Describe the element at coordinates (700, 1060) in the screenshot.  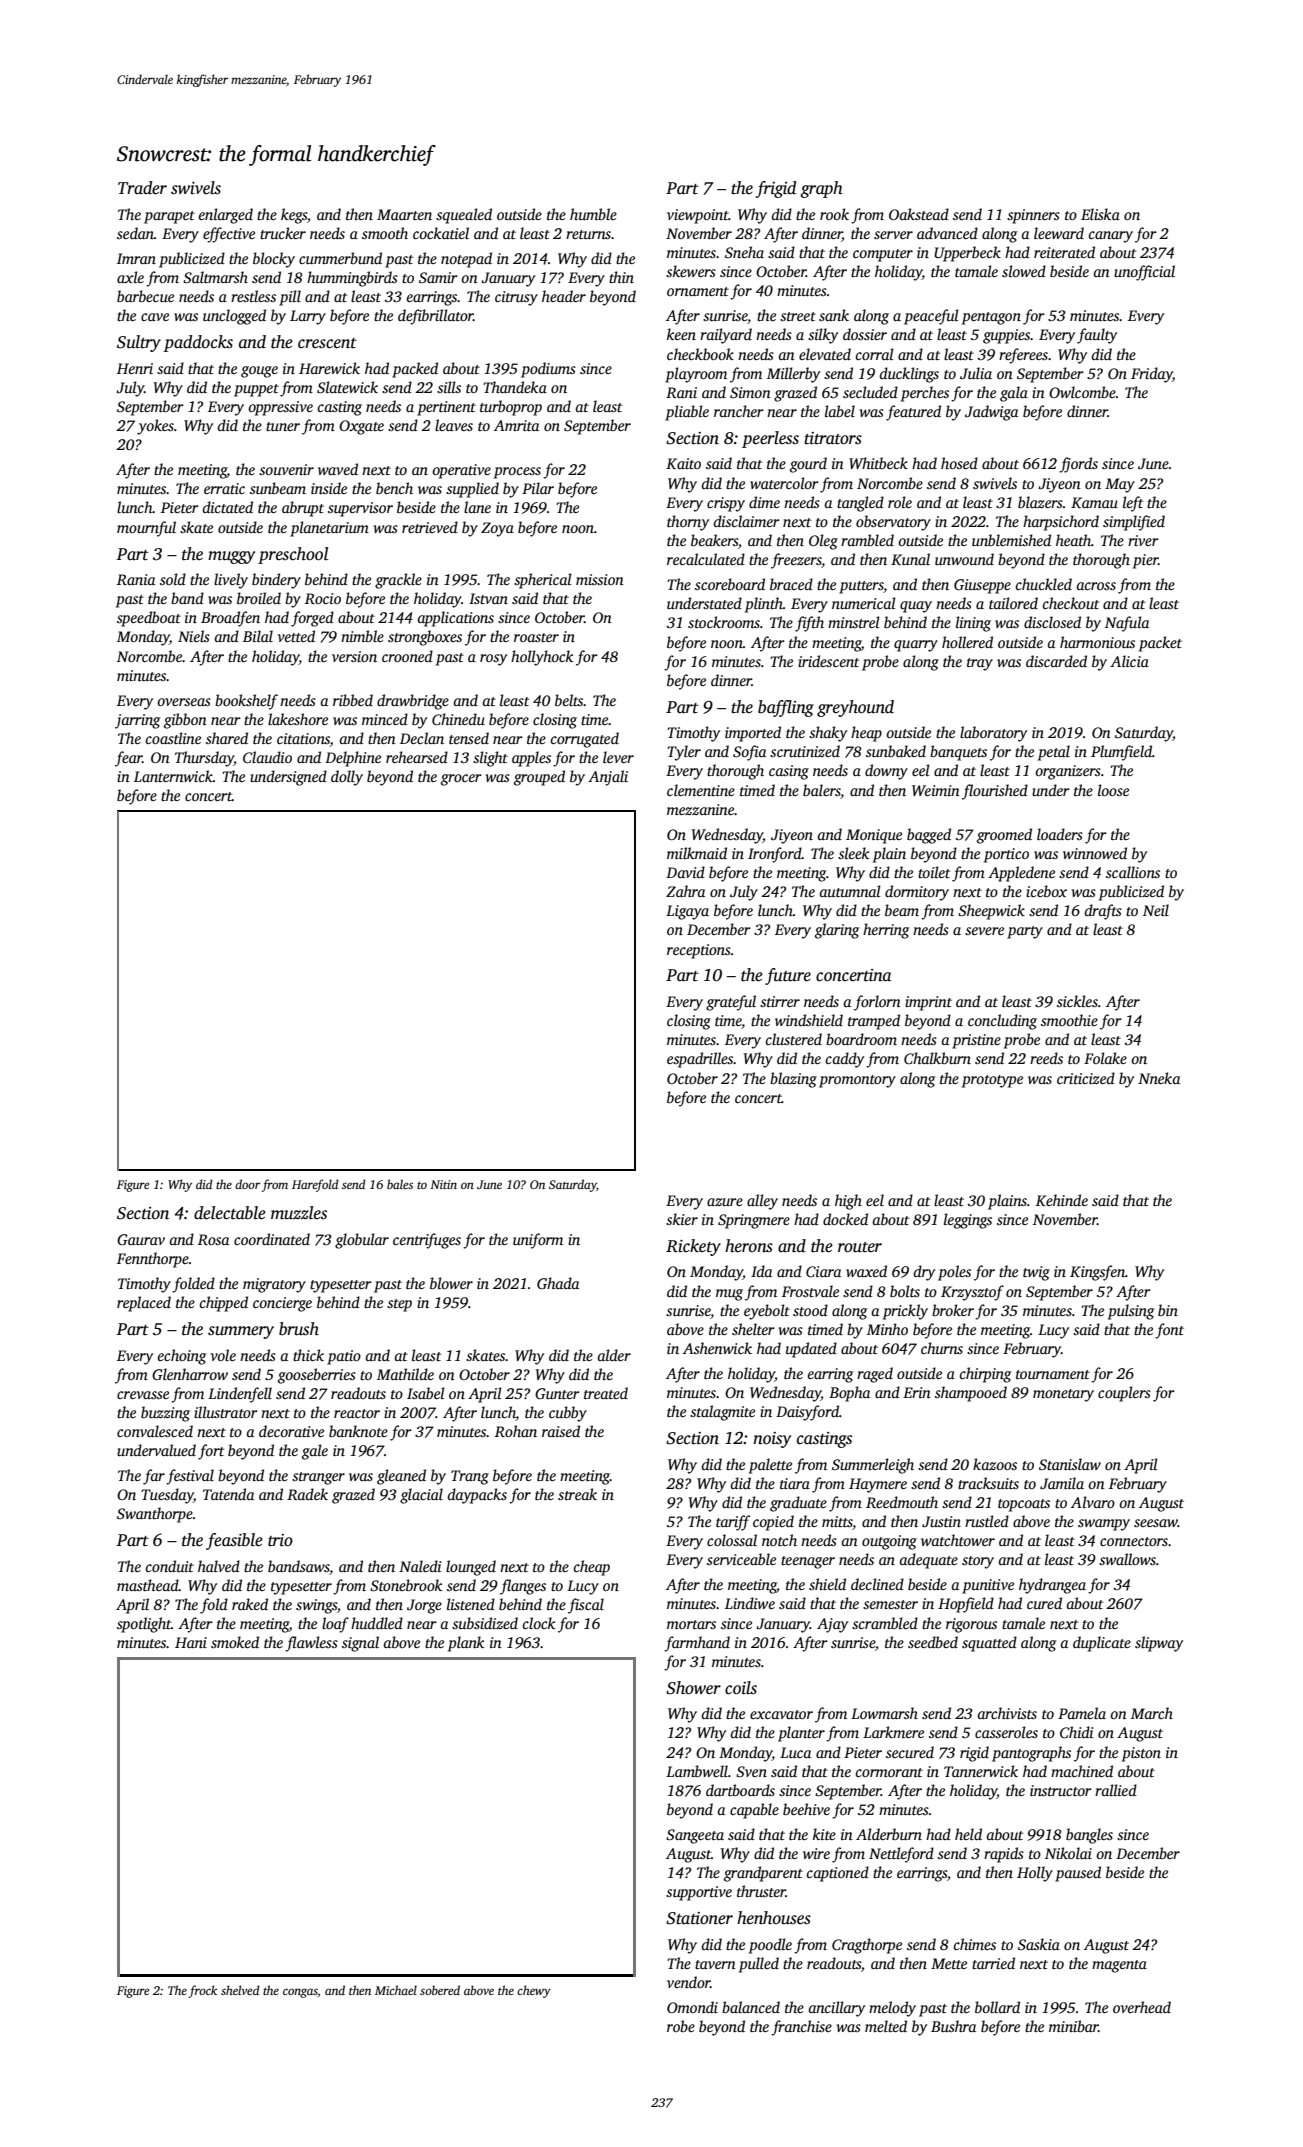
I see `espadrilles` at that location.
